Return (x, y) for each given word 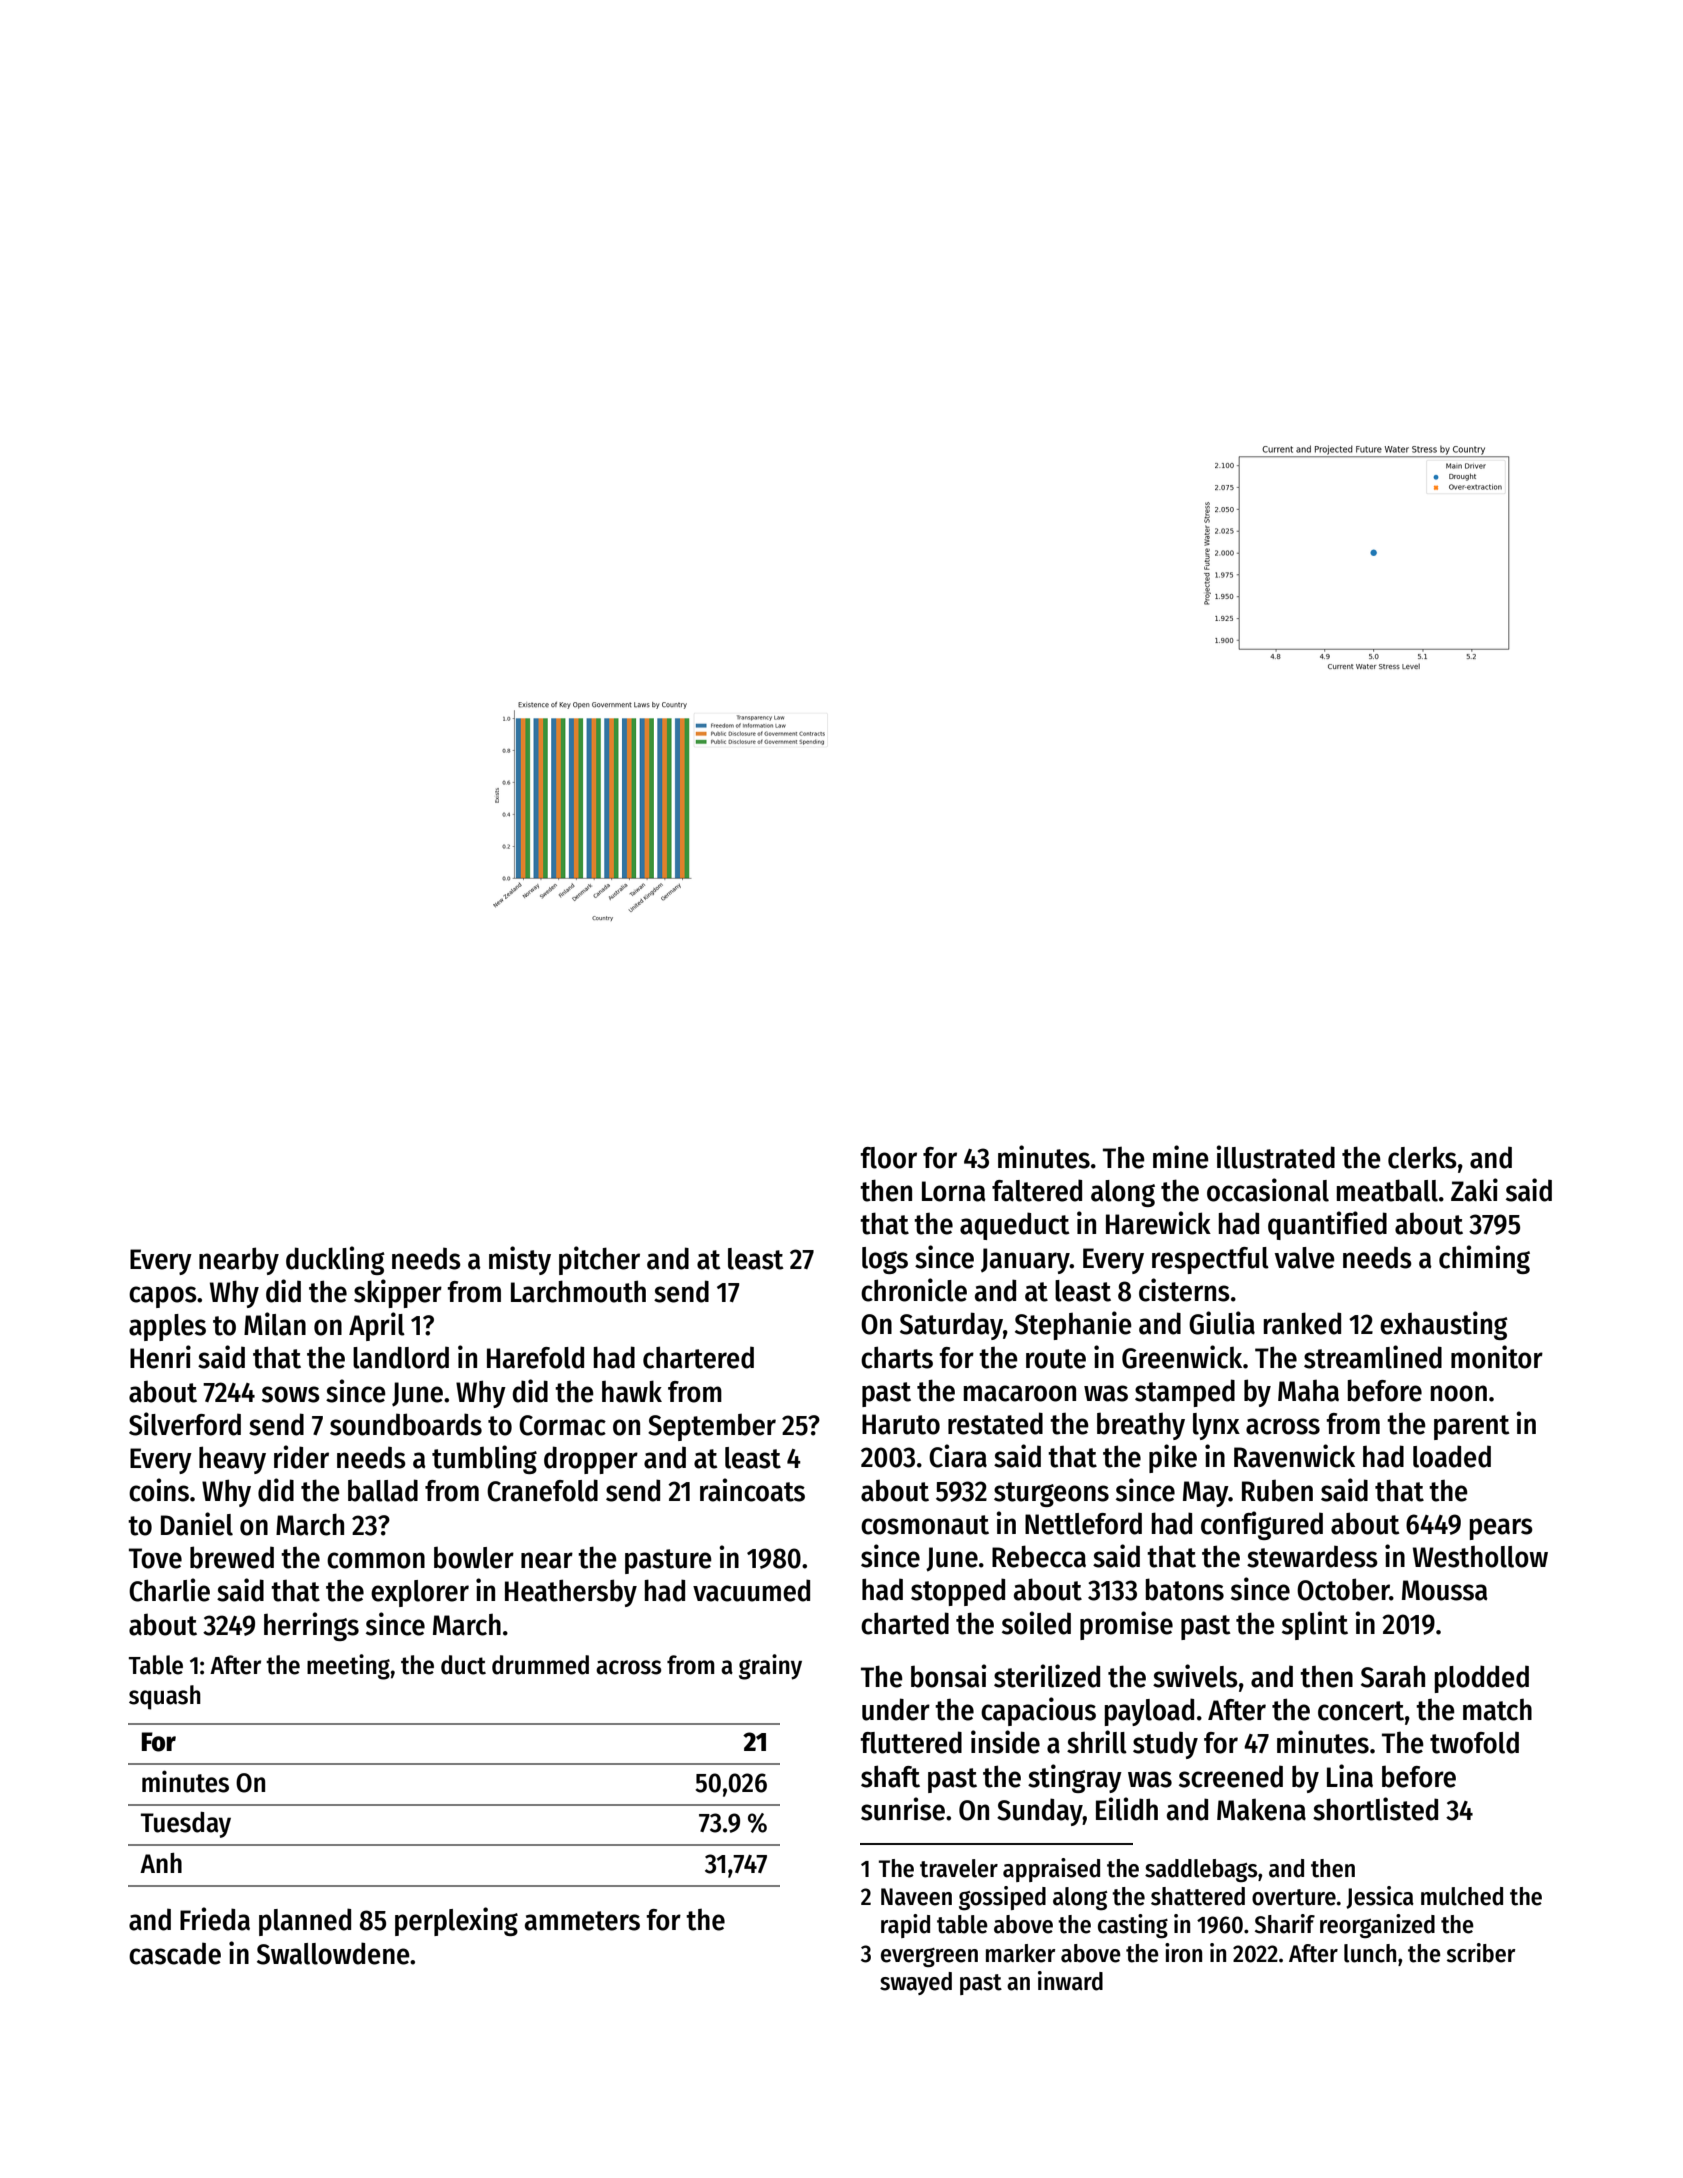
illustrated (1275, 1157)
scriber (1481, 1953)
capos (163, 1297)
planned (305, 1922)
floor (888, 1158)
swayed (916, 1983)
